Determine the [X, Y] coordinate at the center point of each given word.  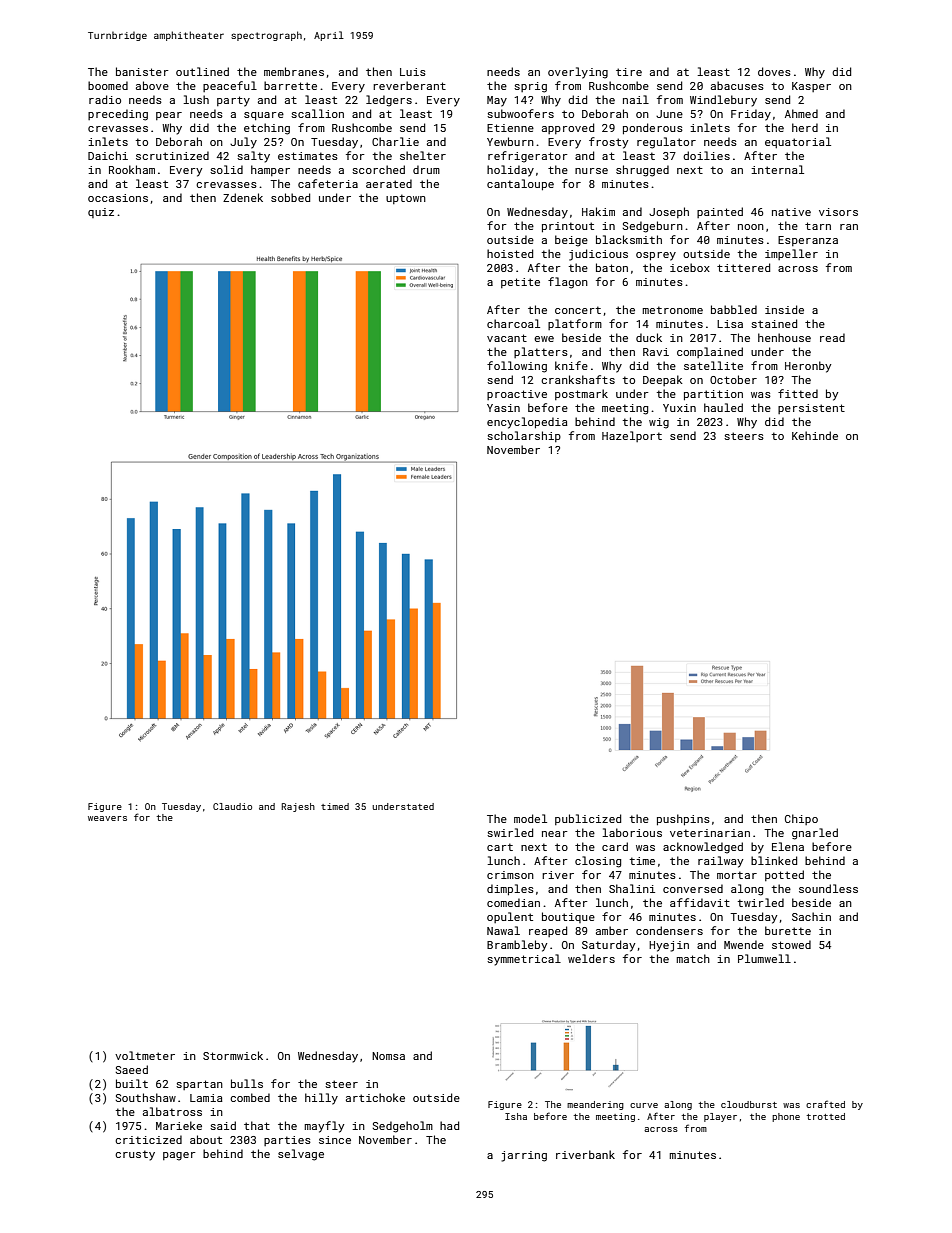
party [233, 101]
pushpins [683, 819]
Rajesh [298, 807]
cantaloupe [520, 184]
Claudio [232, 806]
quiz [101, 213]
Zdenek [243, 197]
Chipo [801, 819]
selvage [301, 1155]
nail [636, 99]
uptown [406, 199]
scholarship [524, 436]
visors [838, 212]
